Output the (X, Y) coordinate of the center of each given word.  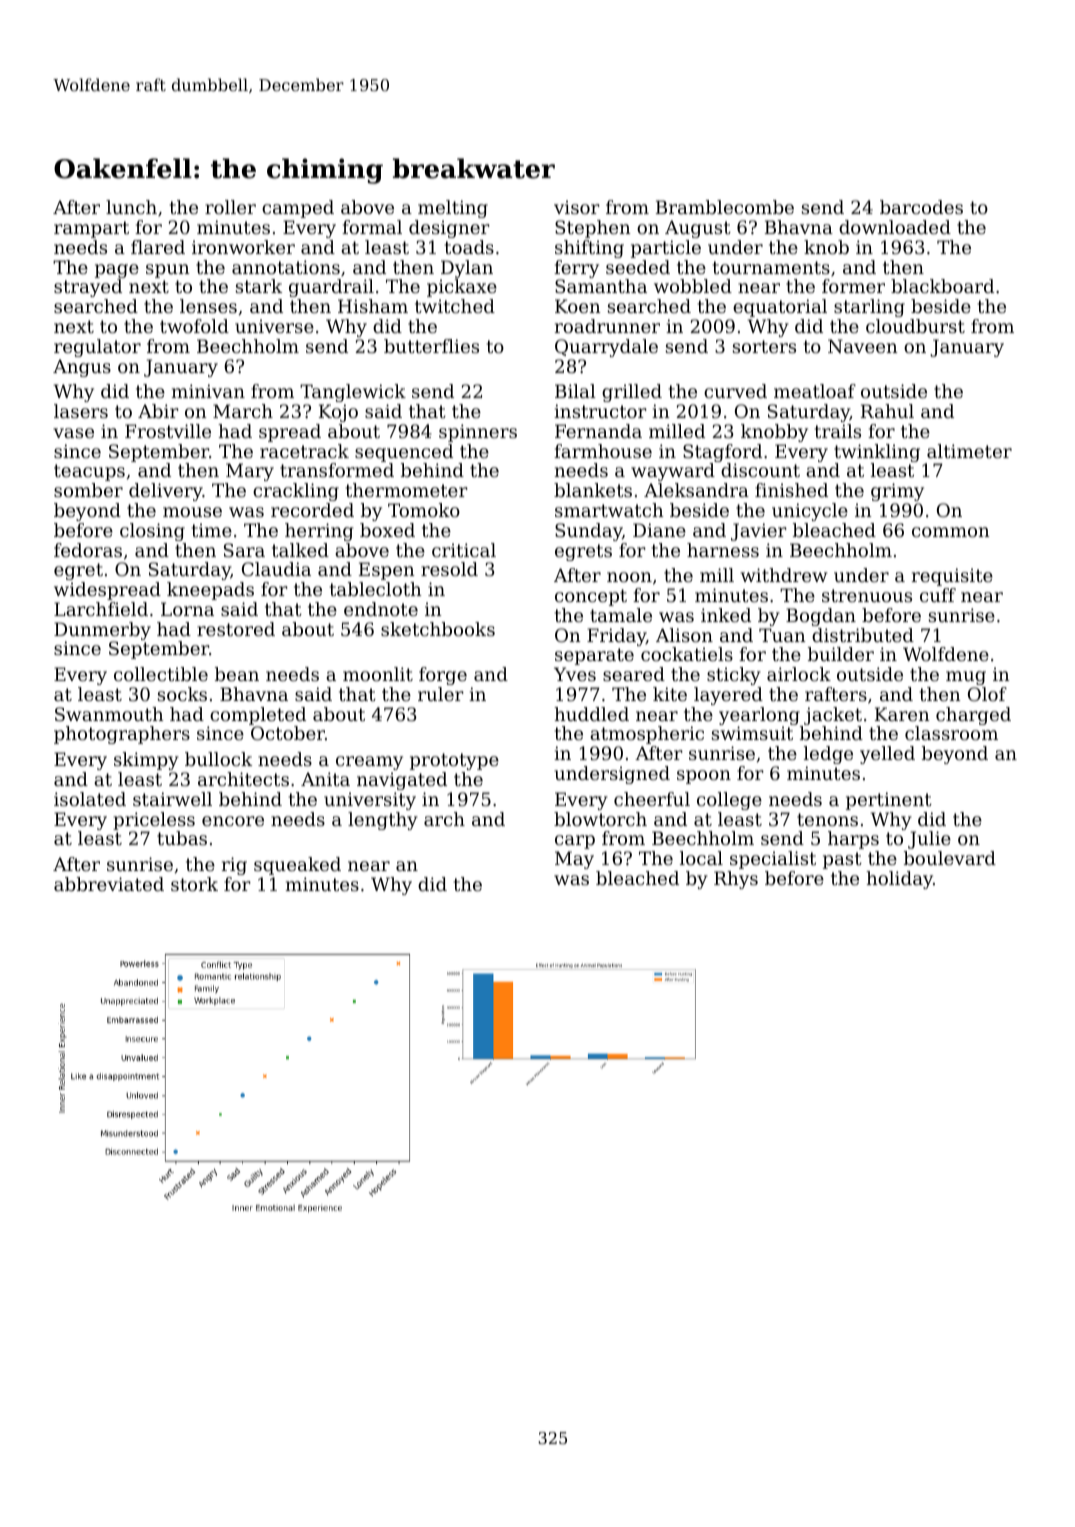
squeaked (297, 866)
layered (728, 696)
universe (274, 326)
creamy (369, 763)
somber (88, 490)
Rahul (887, 411)
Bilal (575, 391)
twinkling (877, 453)
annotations (286, 267)
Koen (578, 306)
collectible (161, 674)
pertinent (889, 801)
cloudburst (915, 326)
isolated (90, 799)
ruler (441, 694)
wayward (673, 472)
